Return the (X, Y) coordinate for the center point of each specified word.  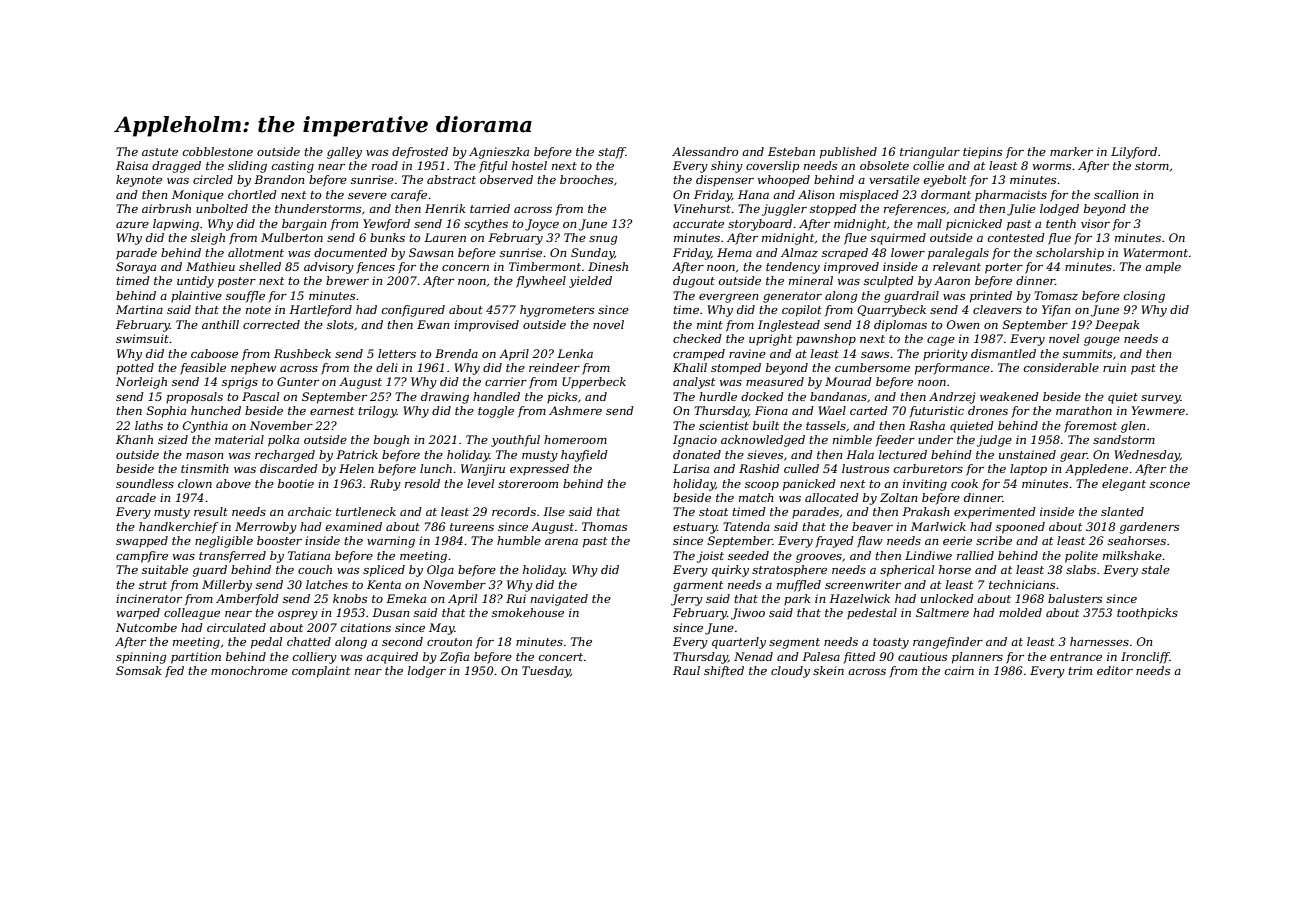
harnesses (1099, 641)
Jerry (687, 600)
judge (994, 441)
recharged (285, 456)
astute (160, 152)
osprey (298, 615)
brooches (586, 179)
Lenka (575, 353)
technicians (1022, 584)
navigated (559, 600)
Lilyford (1134, 153)
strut (153, 585)
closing (1144, 297)
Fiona (771, 410)
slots (340, 324)
